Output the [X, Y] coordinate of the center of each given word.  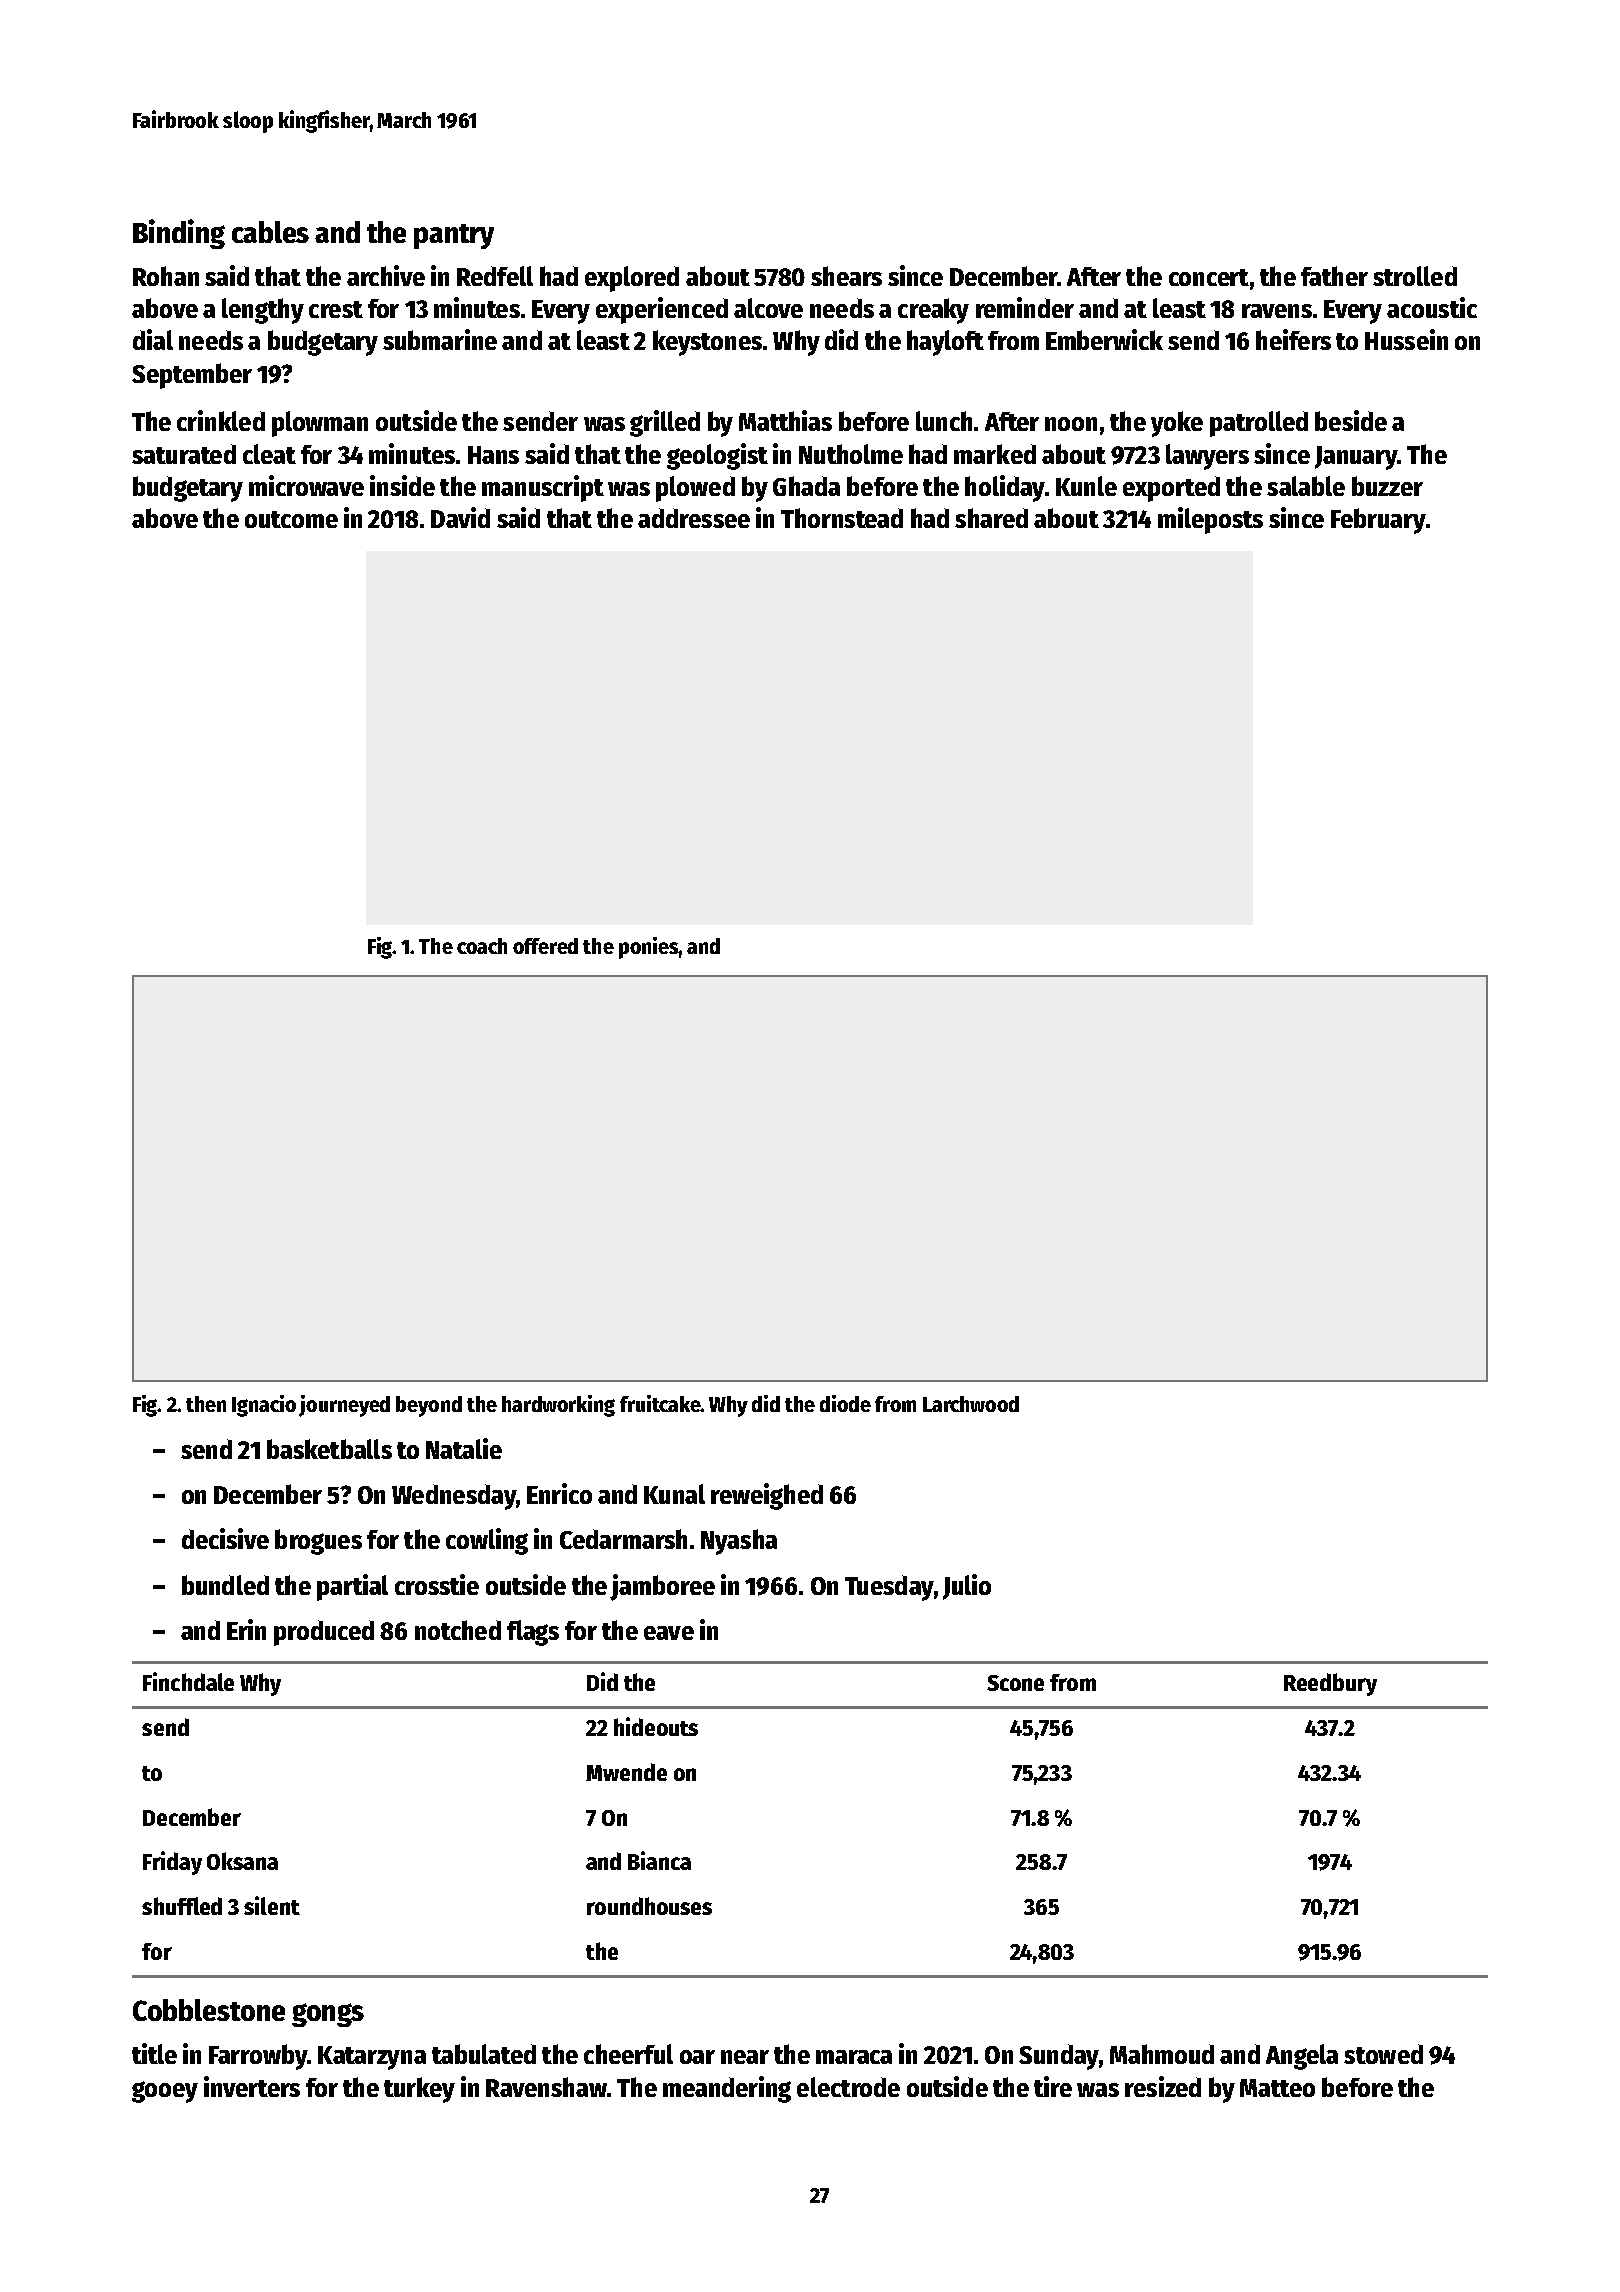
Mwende [626, 1772]
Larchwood [971, 1404]
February [1378, 521]
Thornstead [842, 518]
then [206, 1404]
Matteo [1277, 2088]
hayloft [945, 343]
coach [482, 946]
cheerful [628, 2054]
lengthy [263, 311]
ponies [648, 948]
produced [324, 1633]
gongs [328, 2015]
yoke [1177, 424]
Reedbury [1330, 1684]
